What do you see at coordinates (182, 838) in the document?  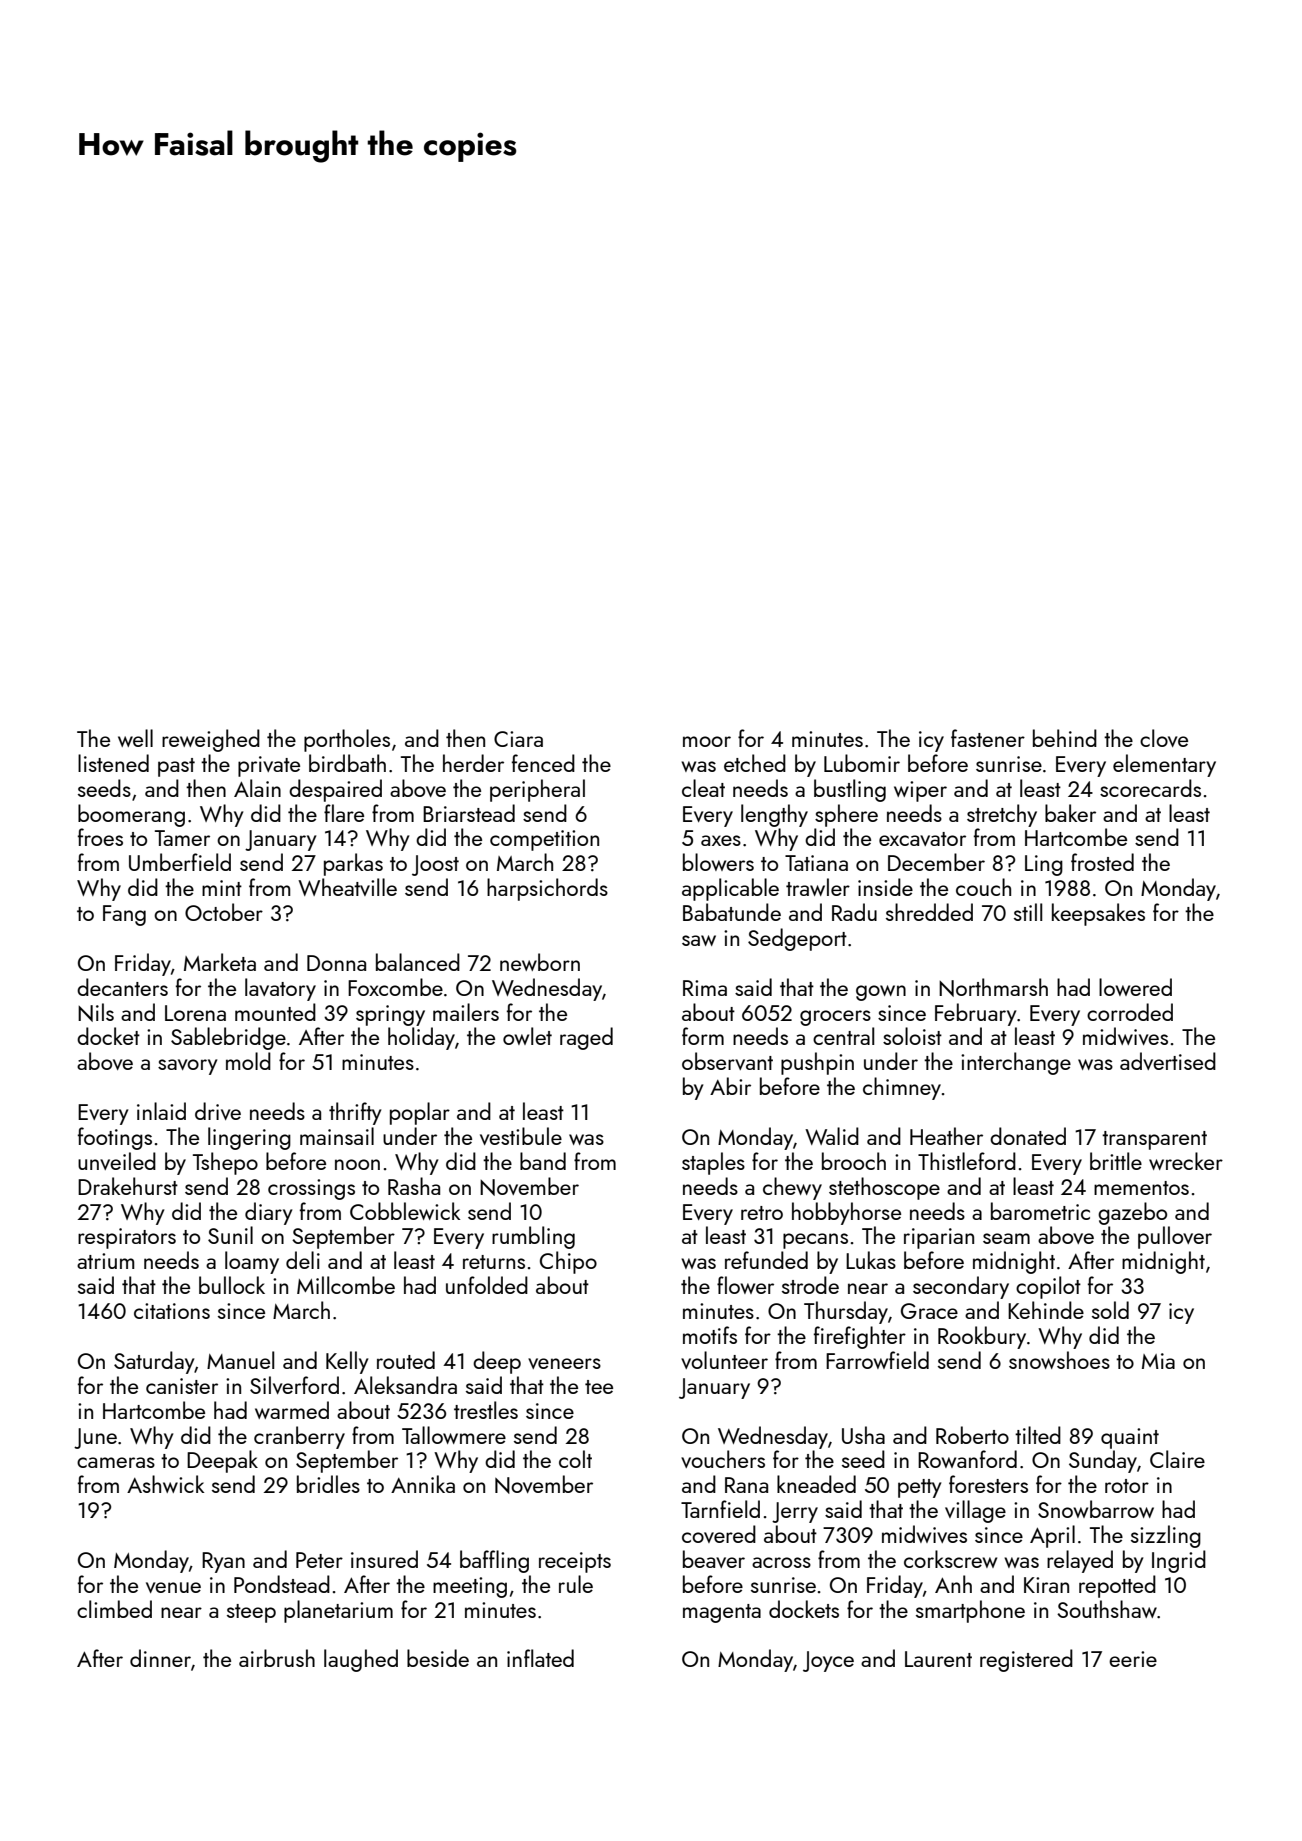 I see `Tamer` at bounding box center [182, 838].
